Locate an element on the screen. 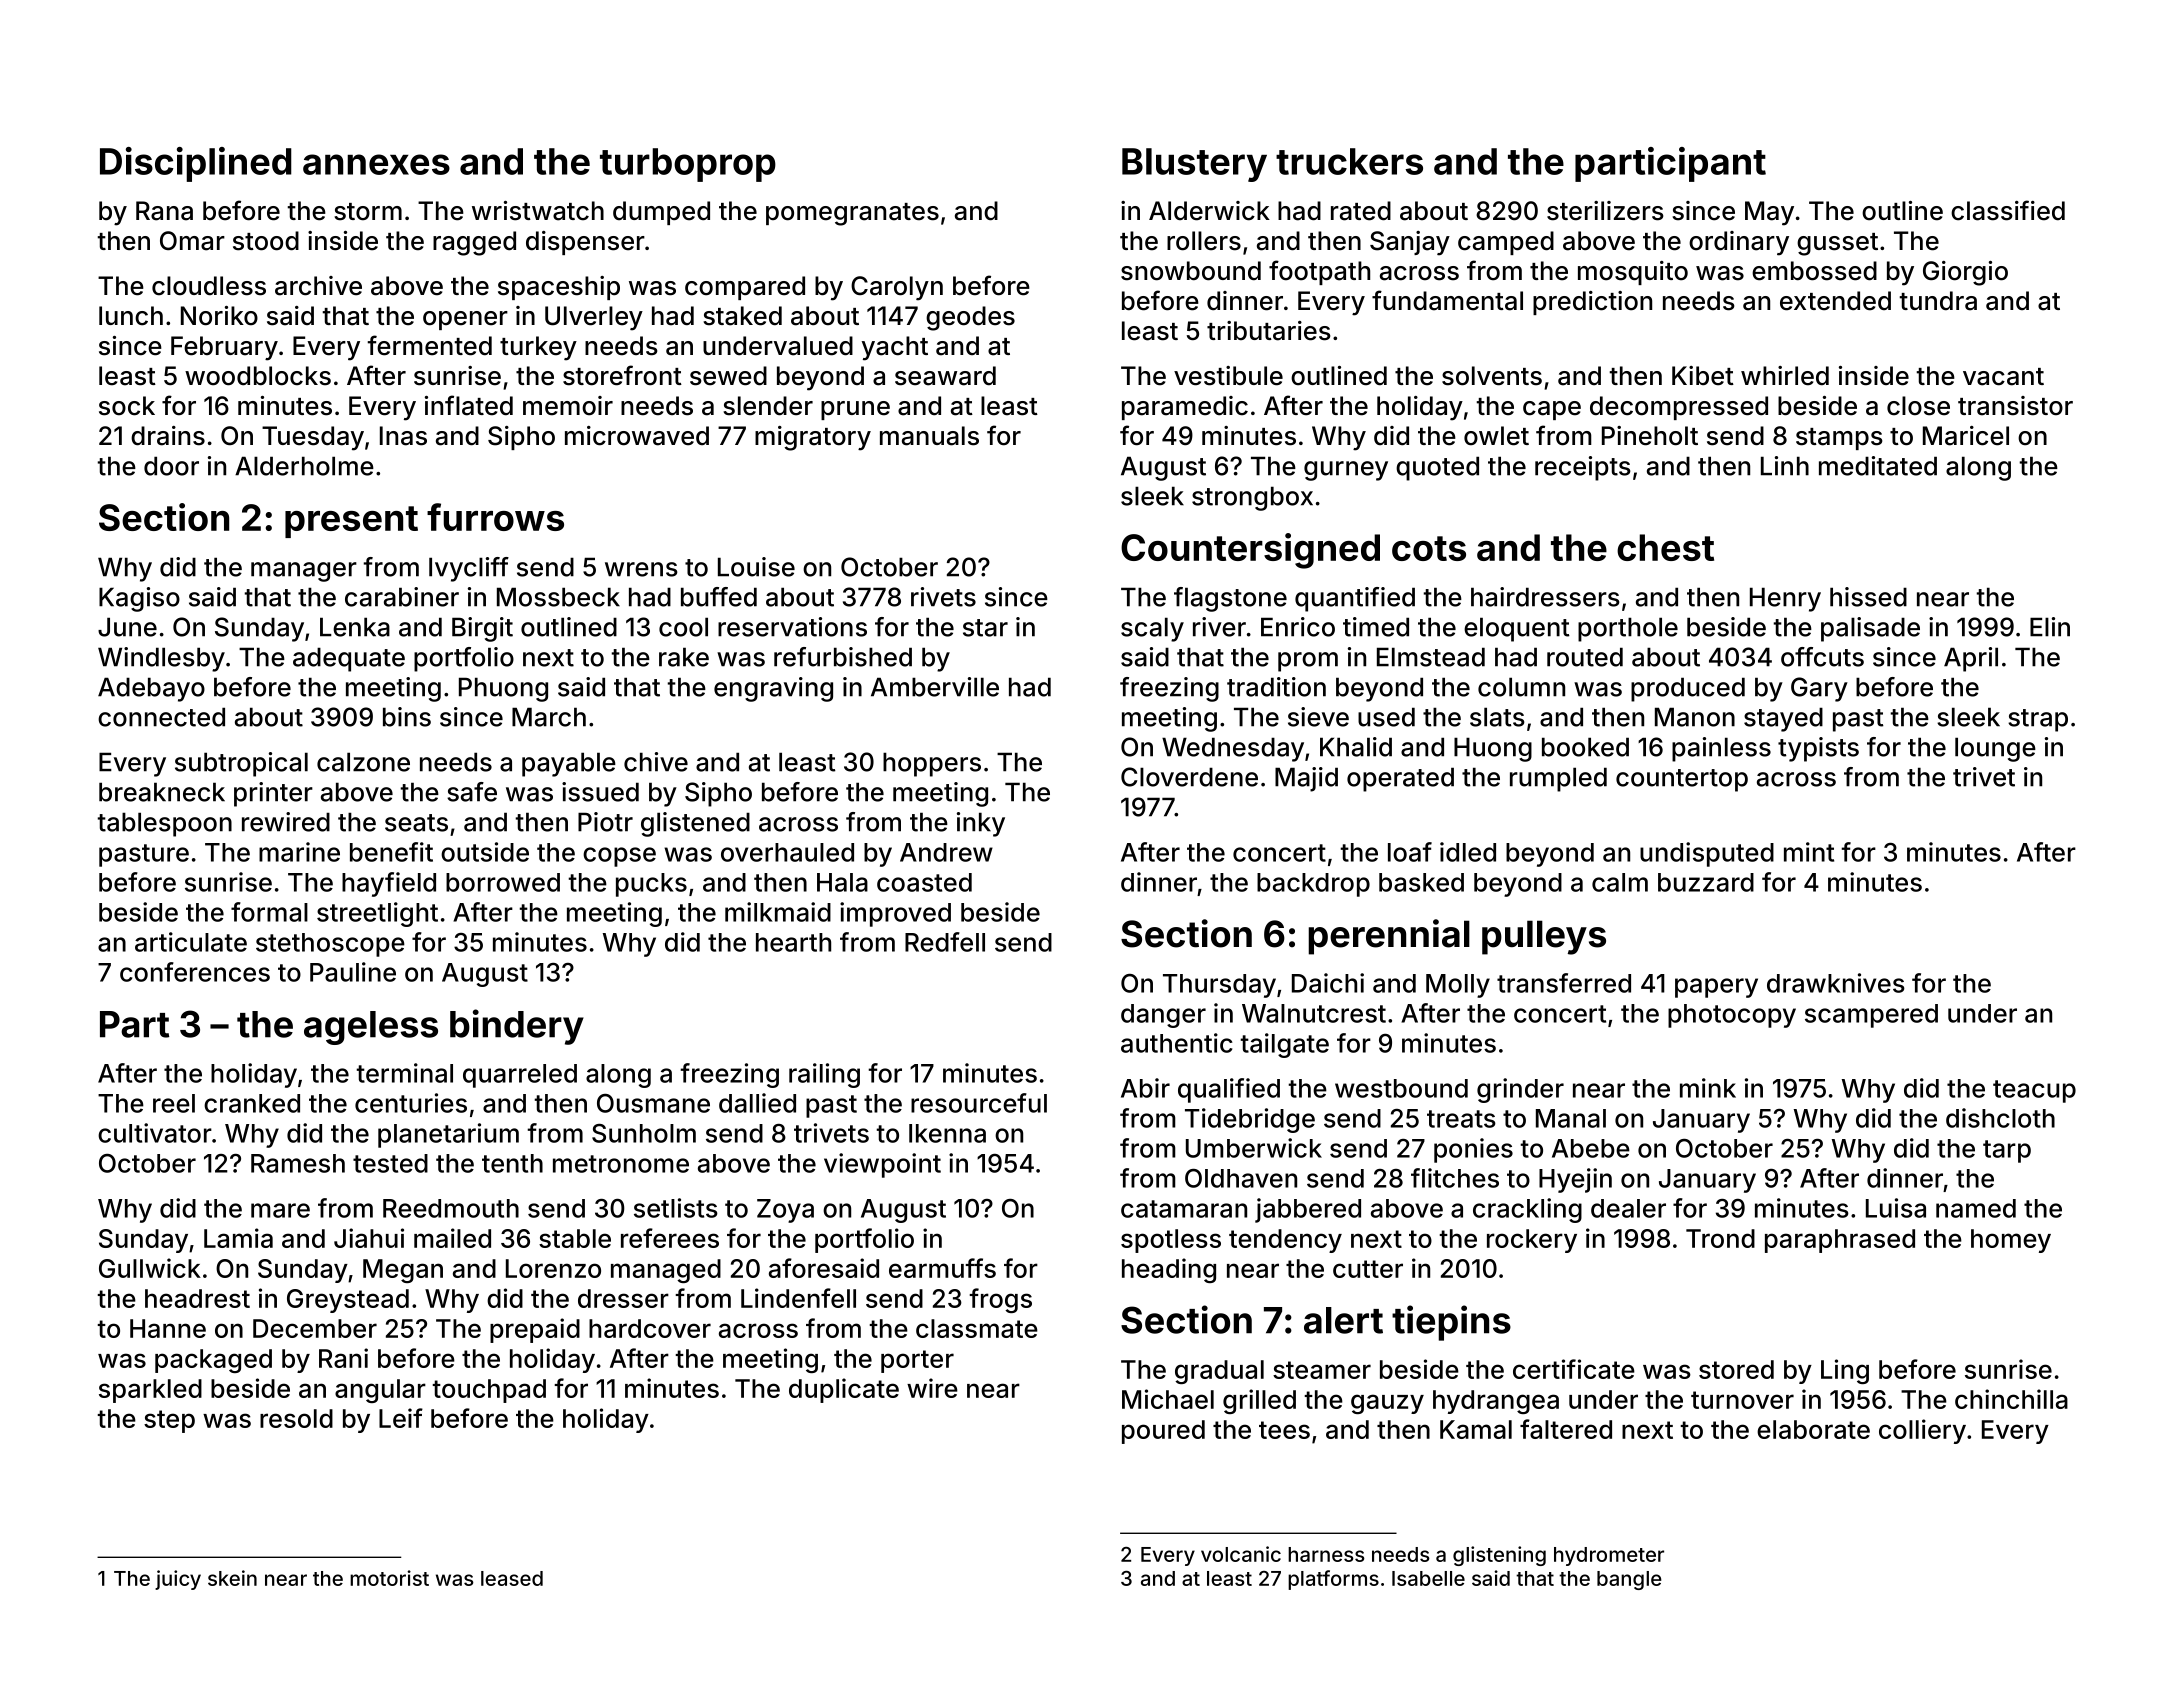  classified is located at coordinates (2008, 210).
